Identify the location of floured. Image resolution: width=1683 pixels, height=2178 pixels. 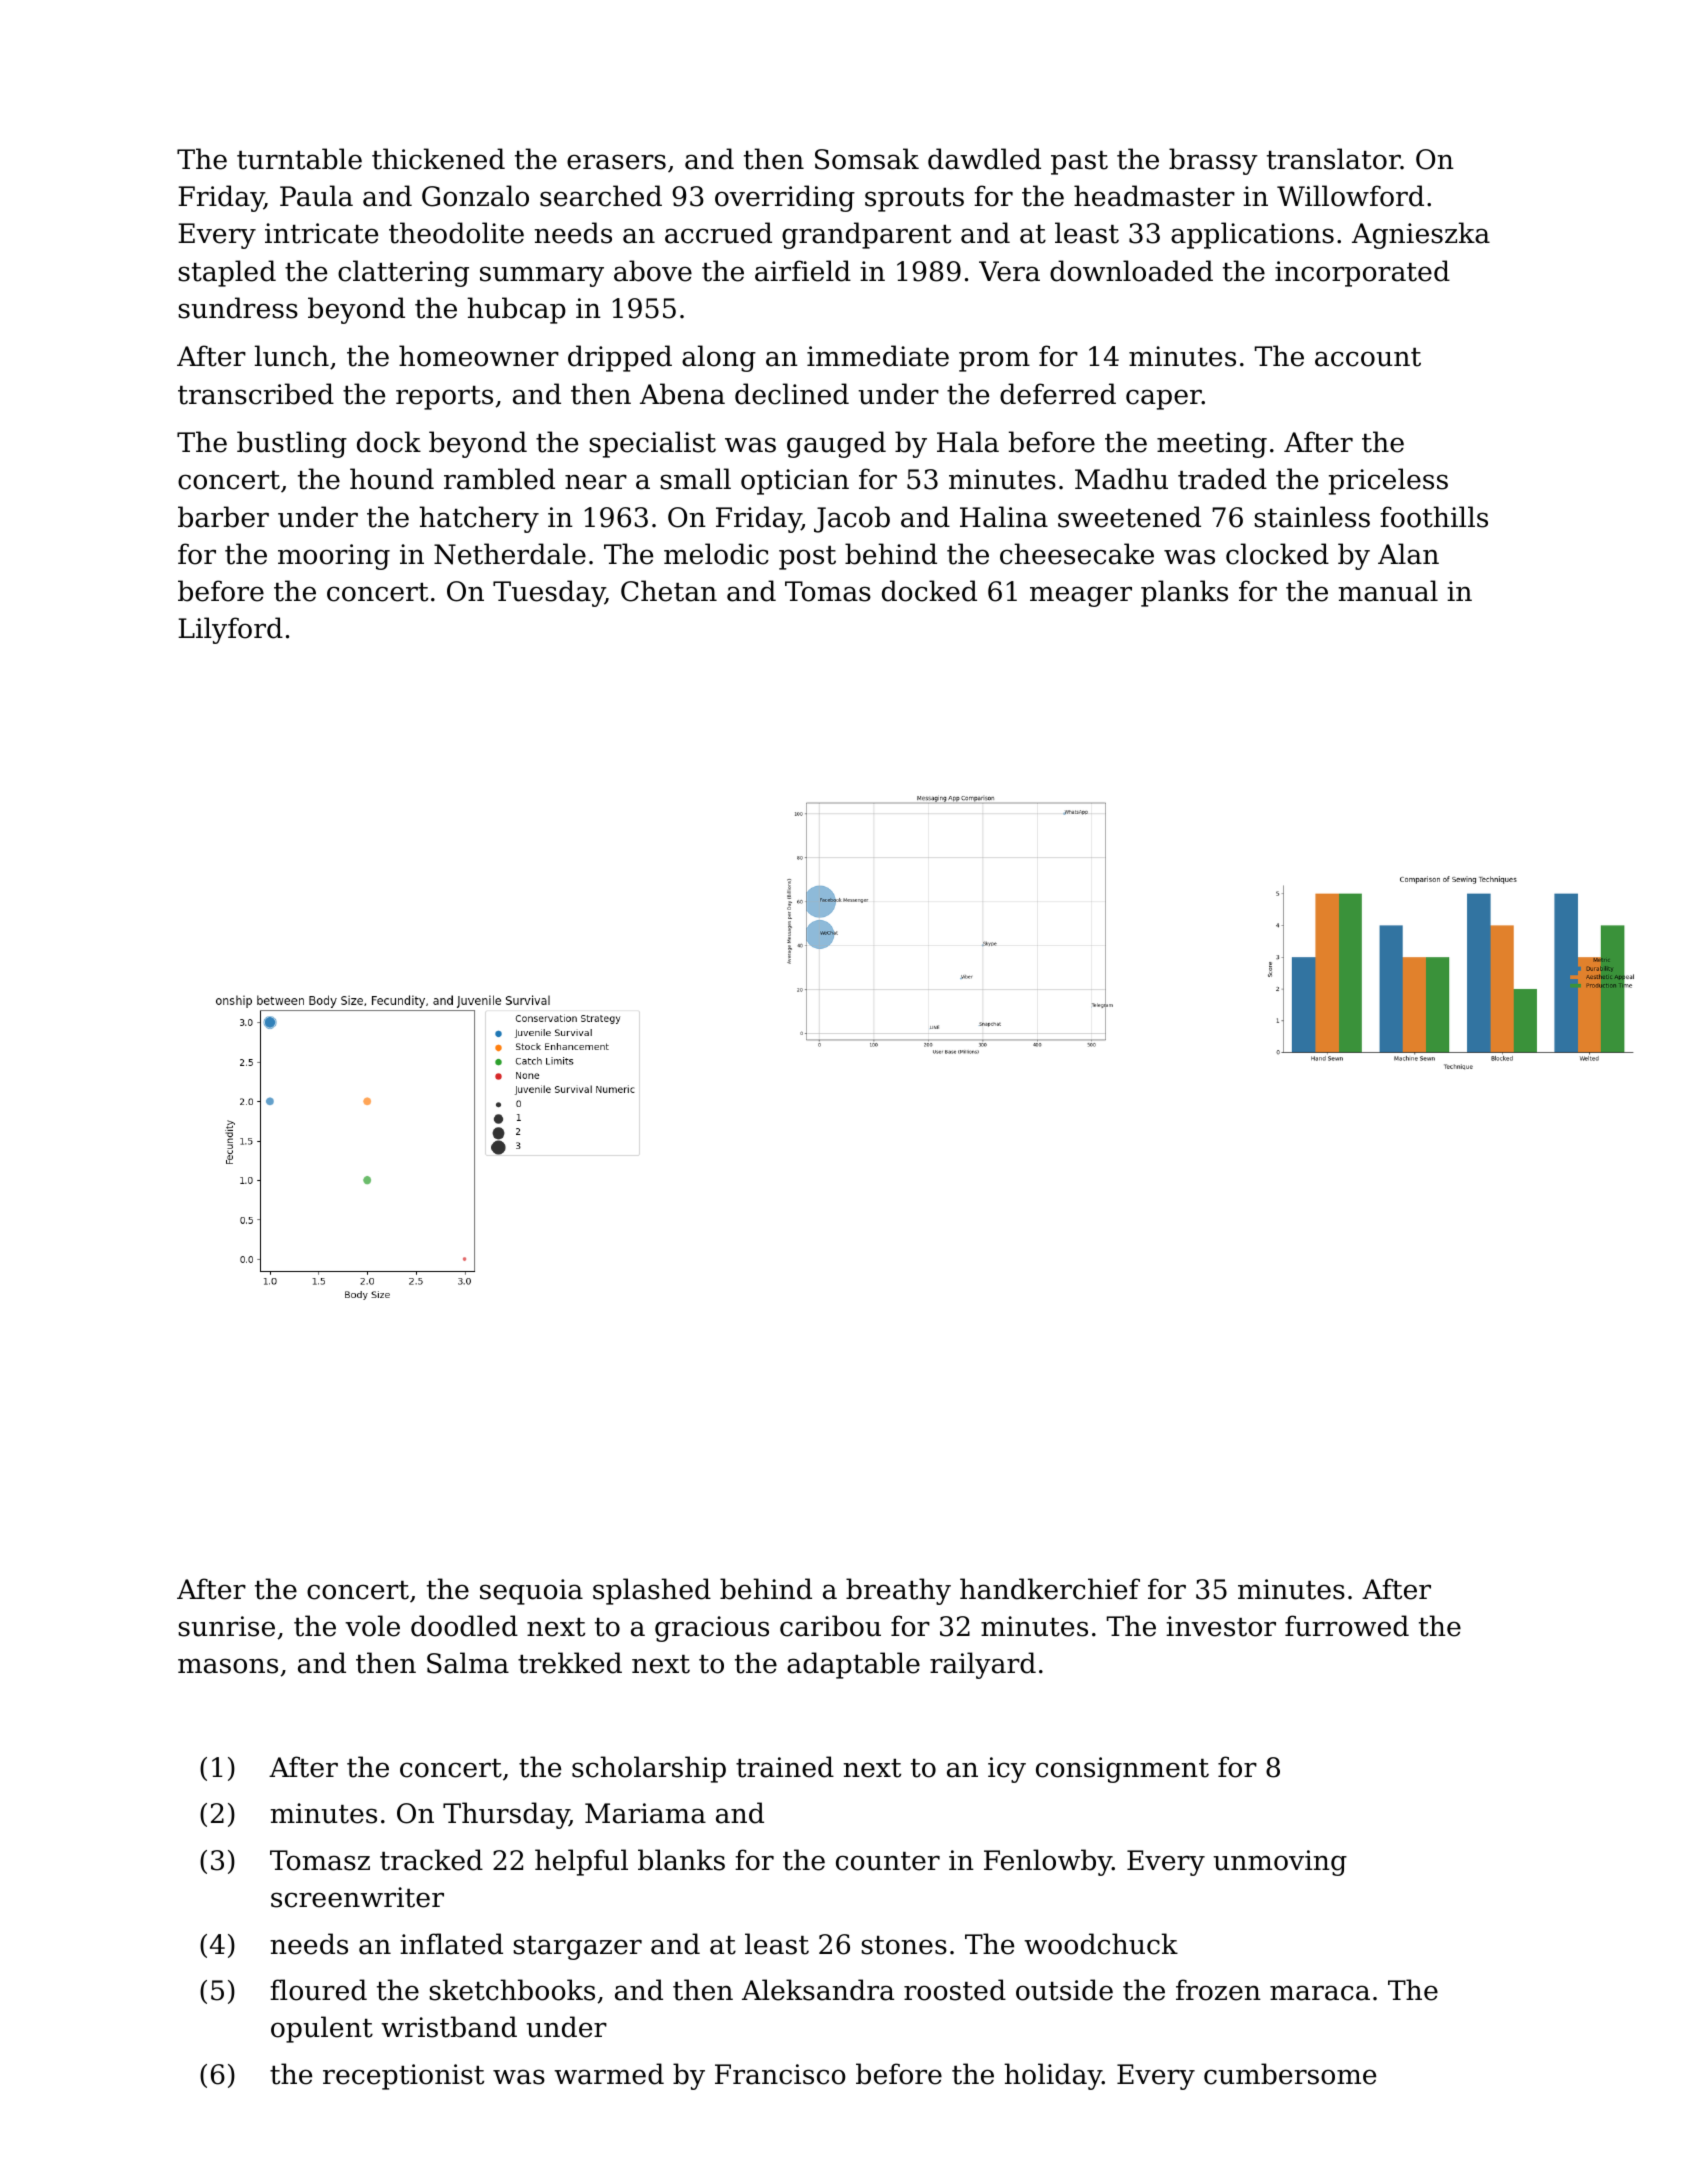
(318, 1990).
